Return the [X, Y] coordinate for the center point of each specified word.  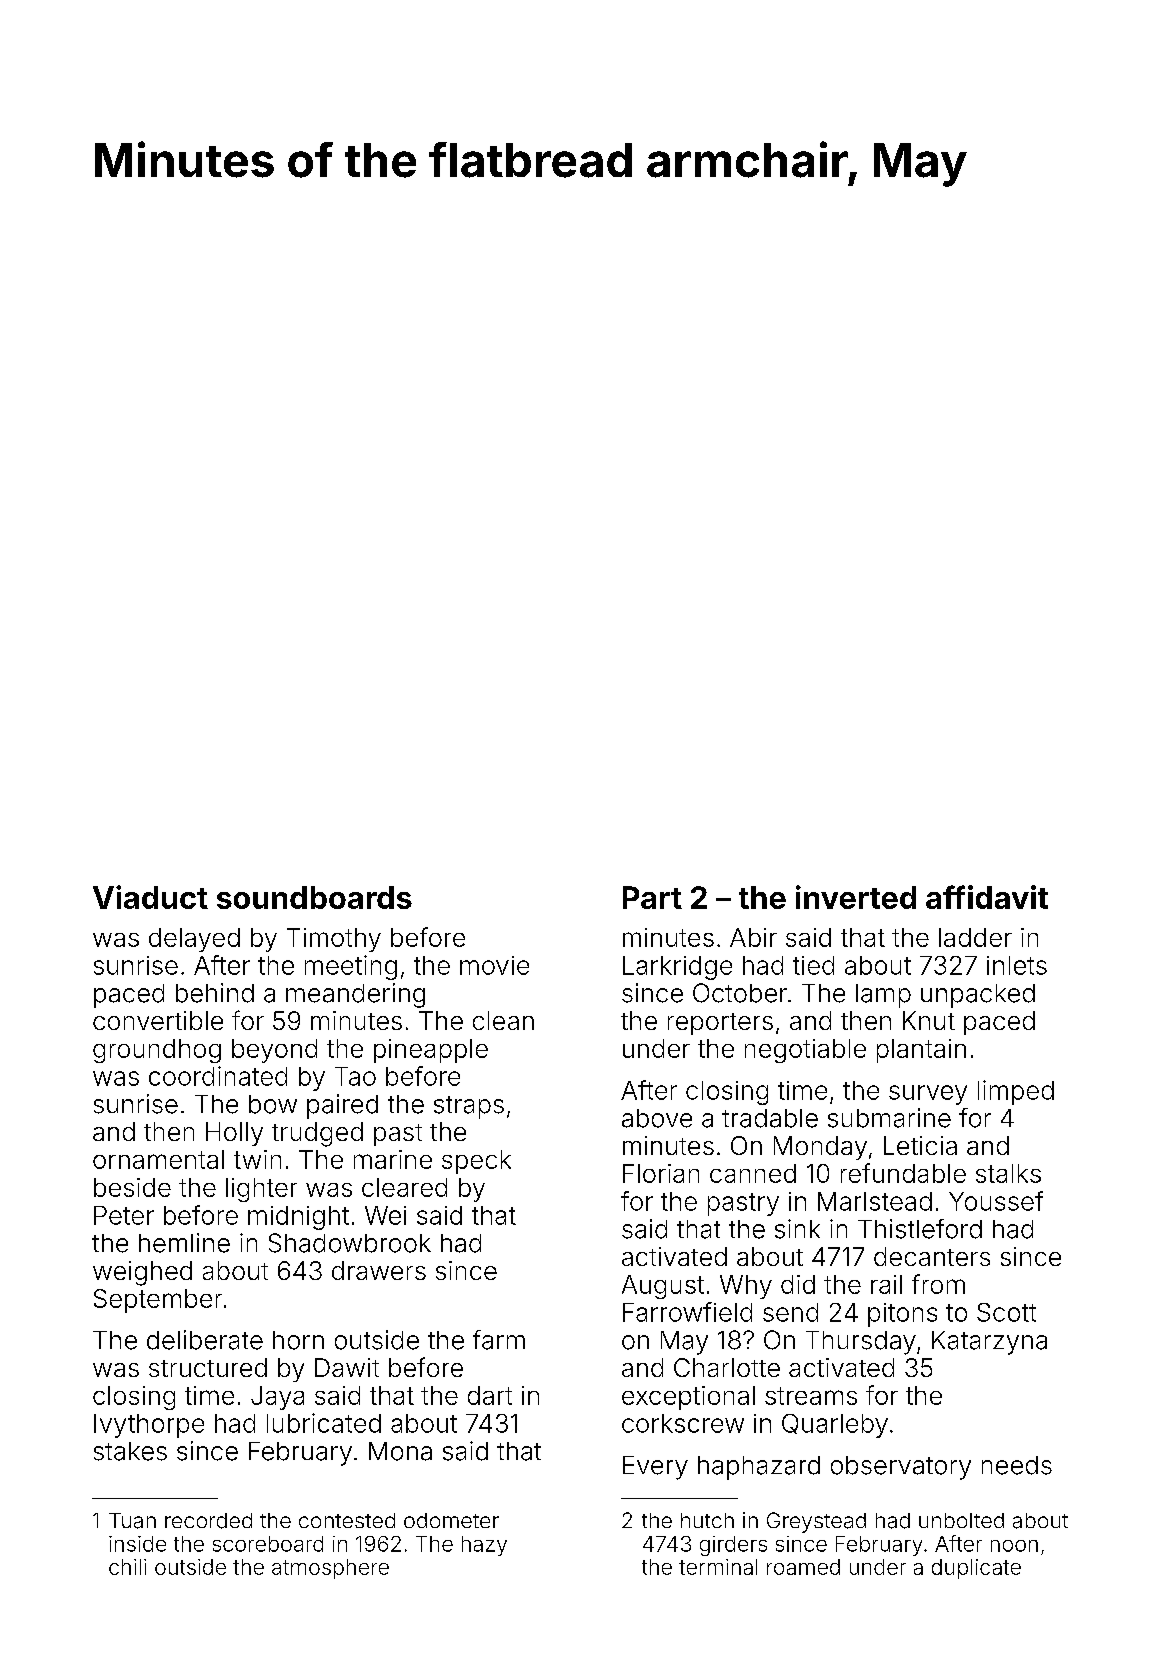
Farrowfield [687, 1312]
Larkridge [677, 968]
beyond [274, 1051]
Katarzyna [989, 1343]
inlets [1017, 965]
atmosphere [330, 1569]
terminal [718, 1567]
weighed [142, 1273]
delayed [194, 940]
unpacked [978, 996]
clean [503, 1020]
